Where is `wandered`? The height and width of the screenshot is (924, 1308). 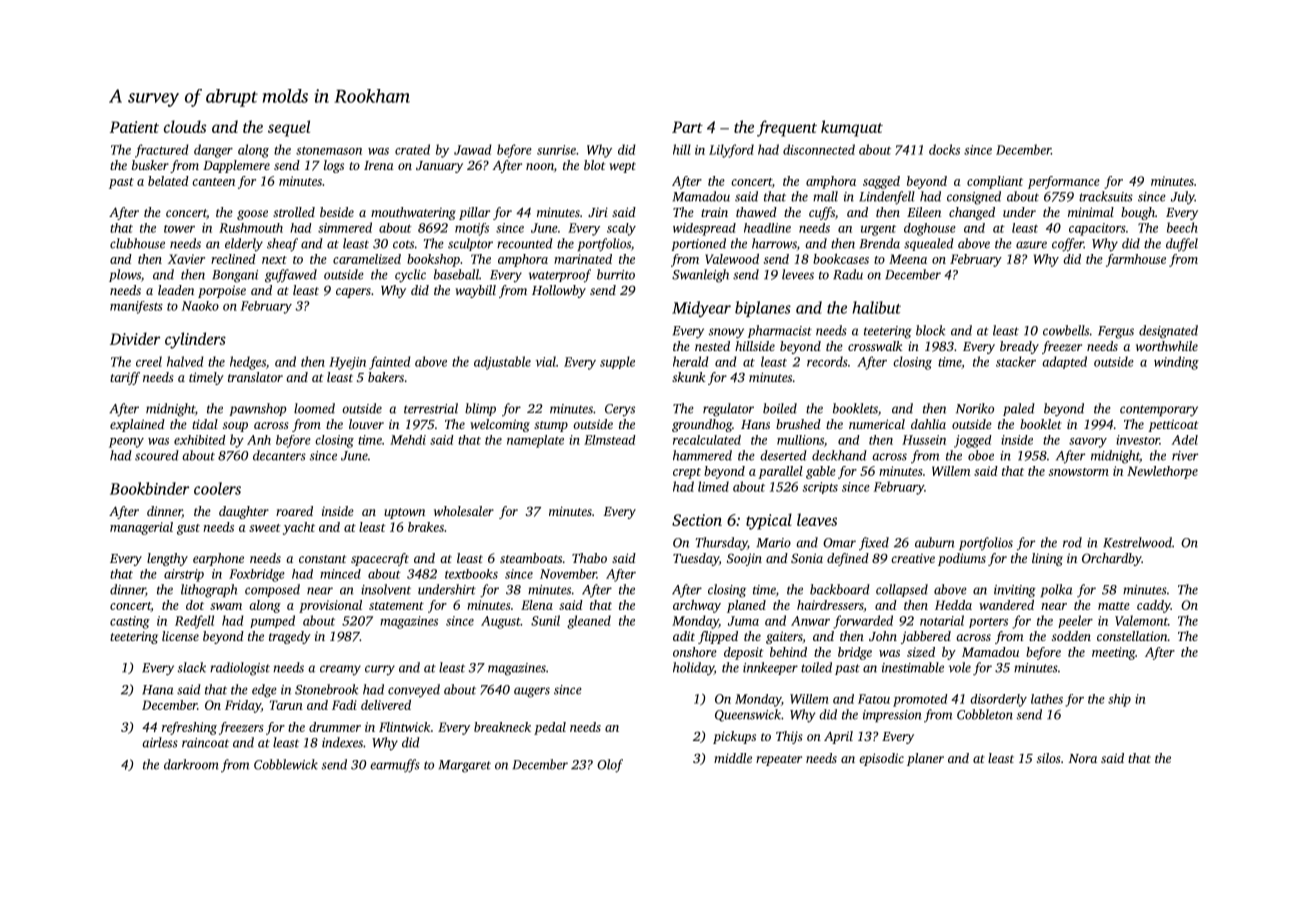
wandered is located at coordinates (1006, 605).
